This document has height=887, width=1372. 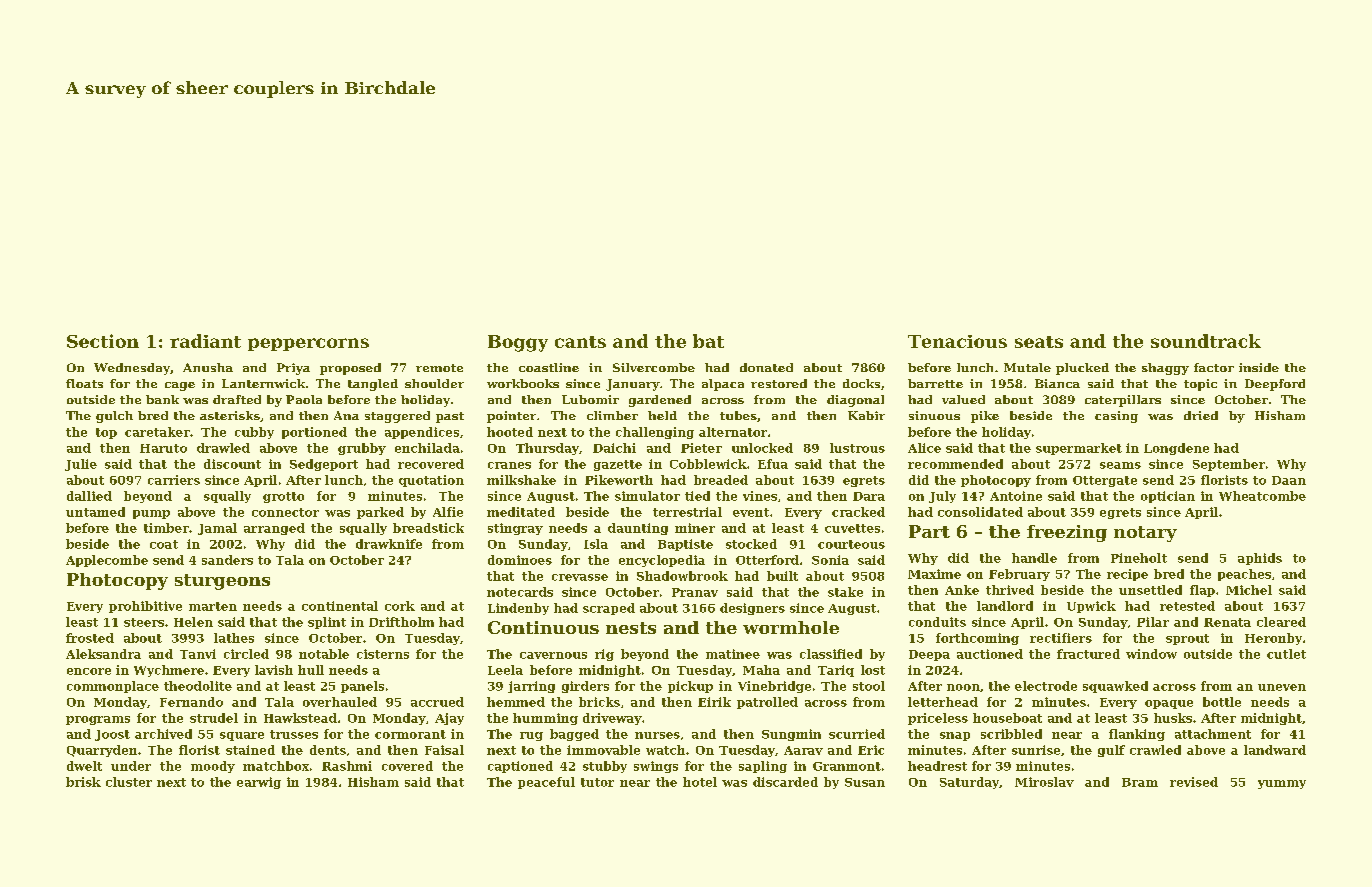 What do you see at coordinates (259, 783) in the document?
I see `earwig` at bounding box center [259, 783].
